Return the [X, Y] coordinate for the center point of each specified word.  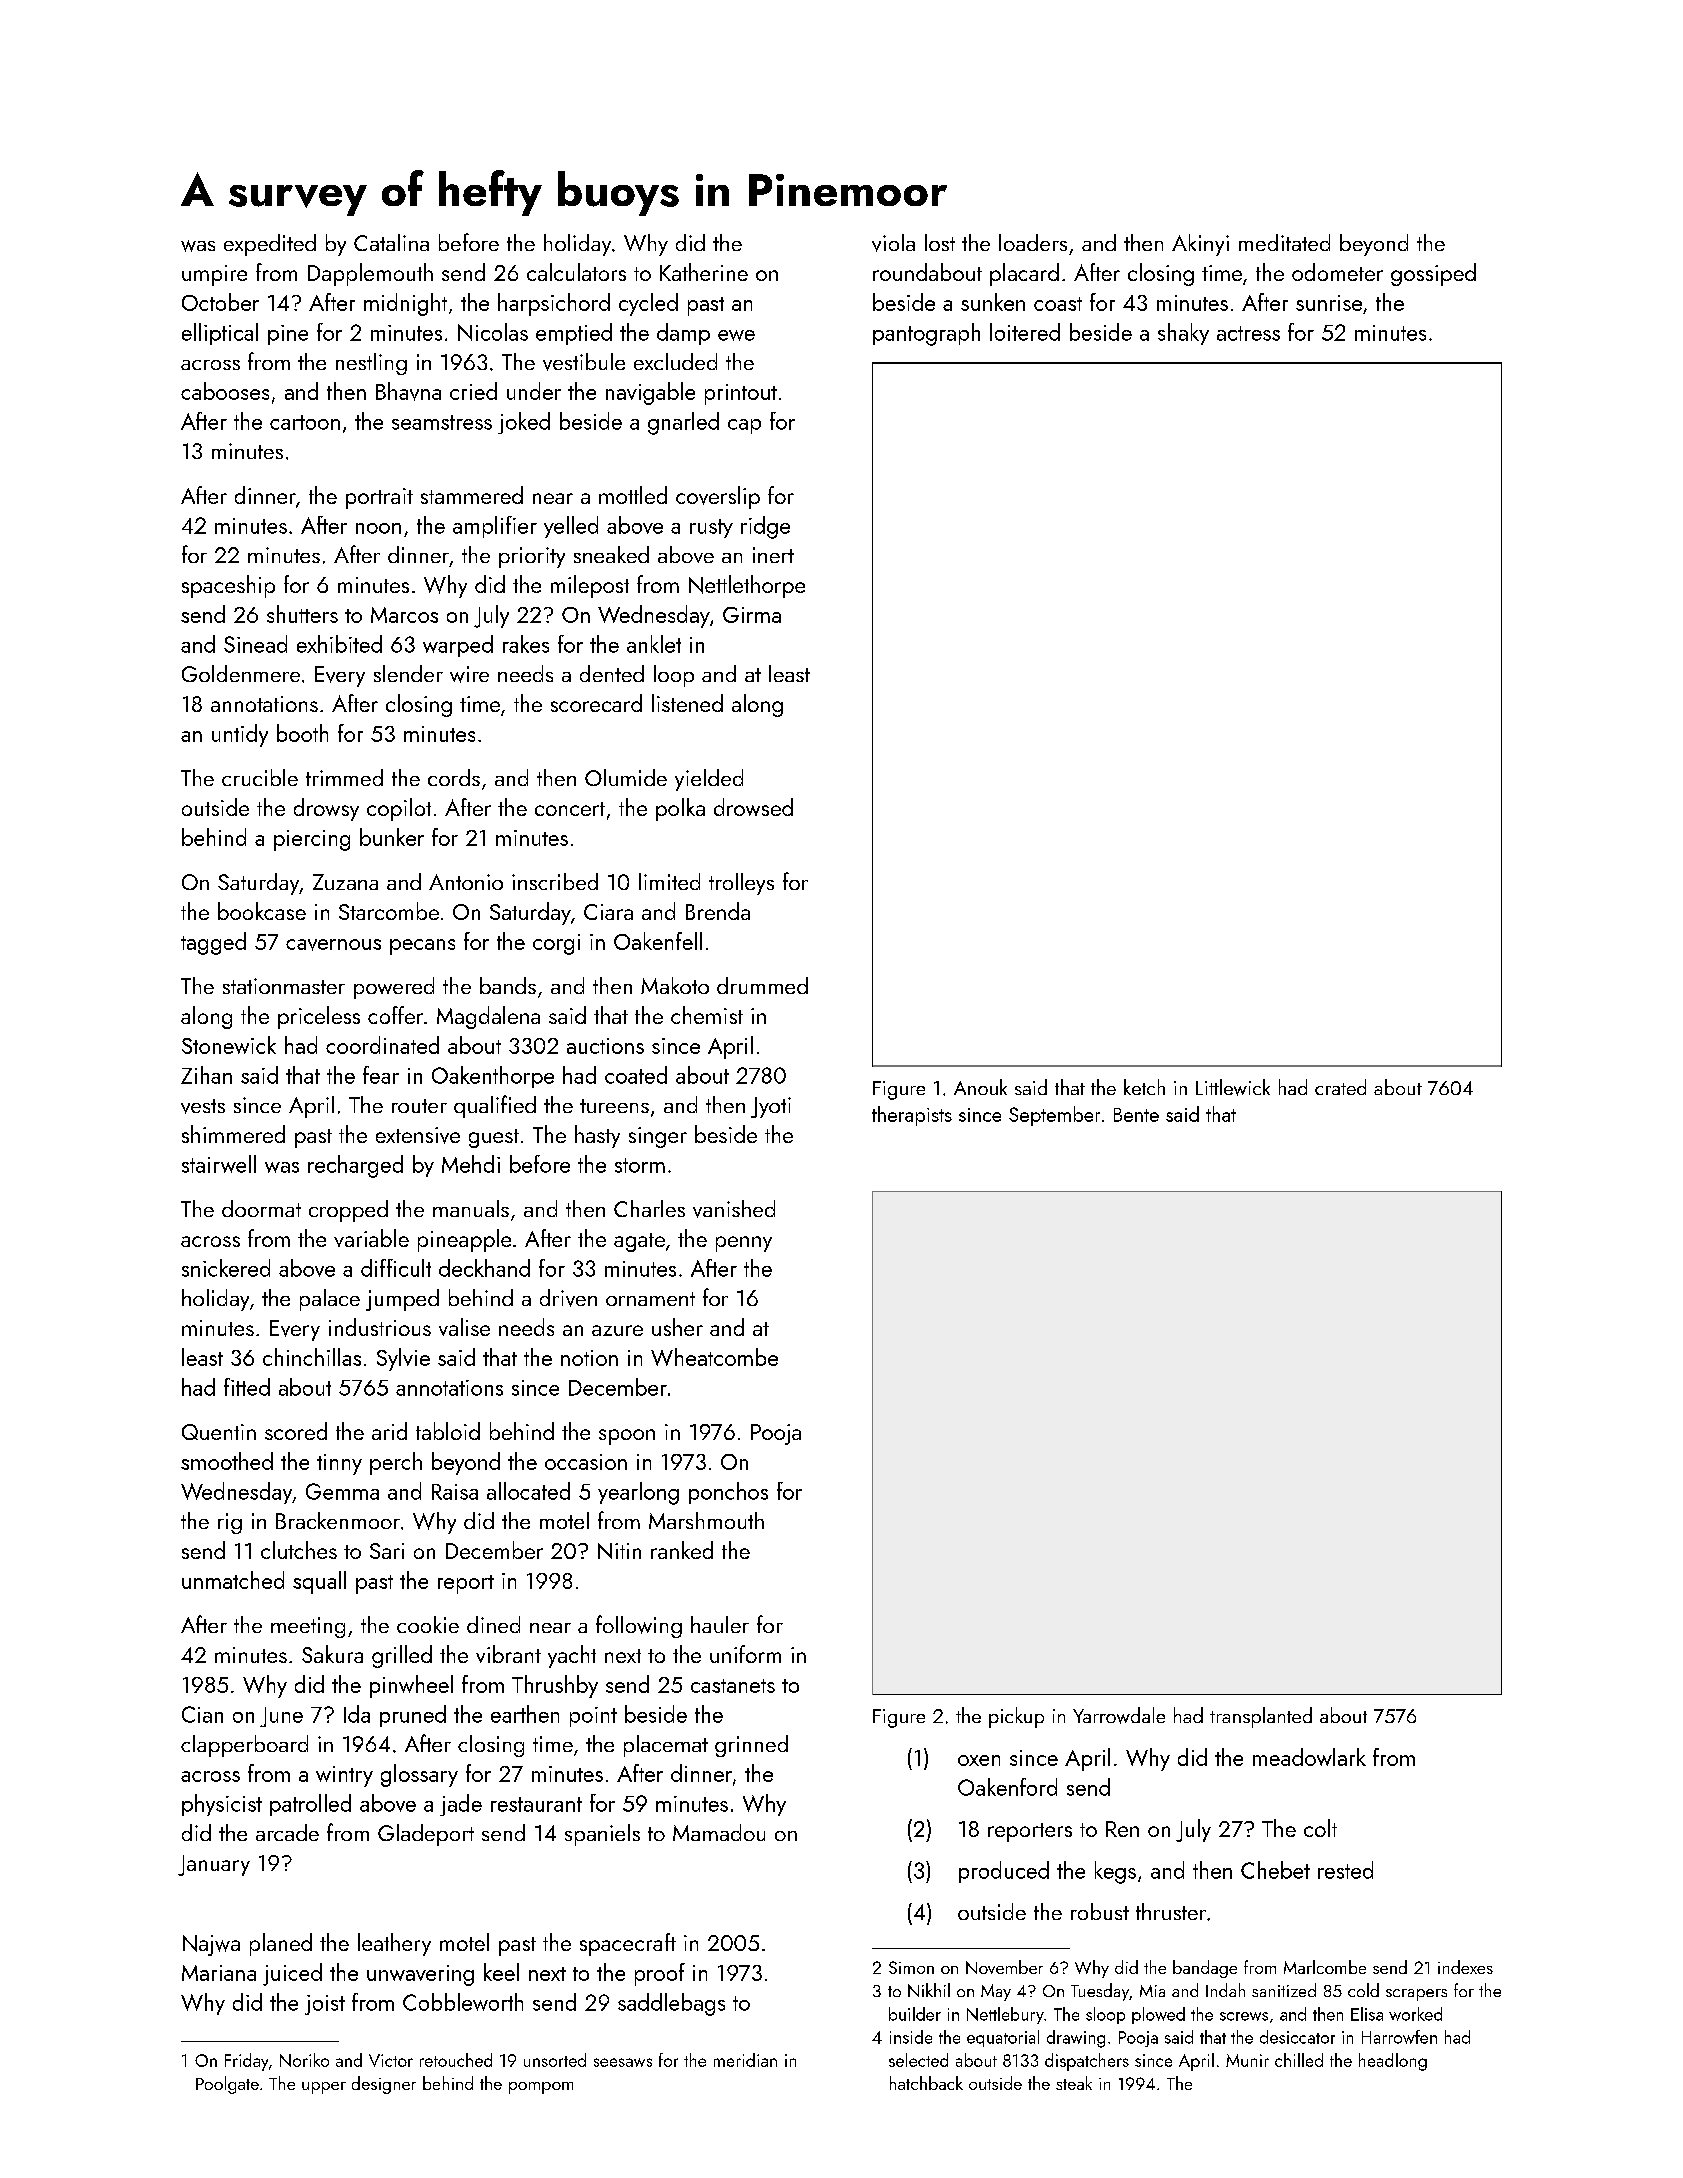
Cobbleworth [463, 2002]
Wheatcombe [714, 1357]
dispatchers [1087, 2062]
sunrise [1329, 303]
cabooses [225, 391]
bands [508, 985]
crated [1340, 1087]
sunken [993, 302]
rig [230, 1523]
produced [1004, 1872]
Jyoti [771, 1107]
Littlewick [1233, 1087]
